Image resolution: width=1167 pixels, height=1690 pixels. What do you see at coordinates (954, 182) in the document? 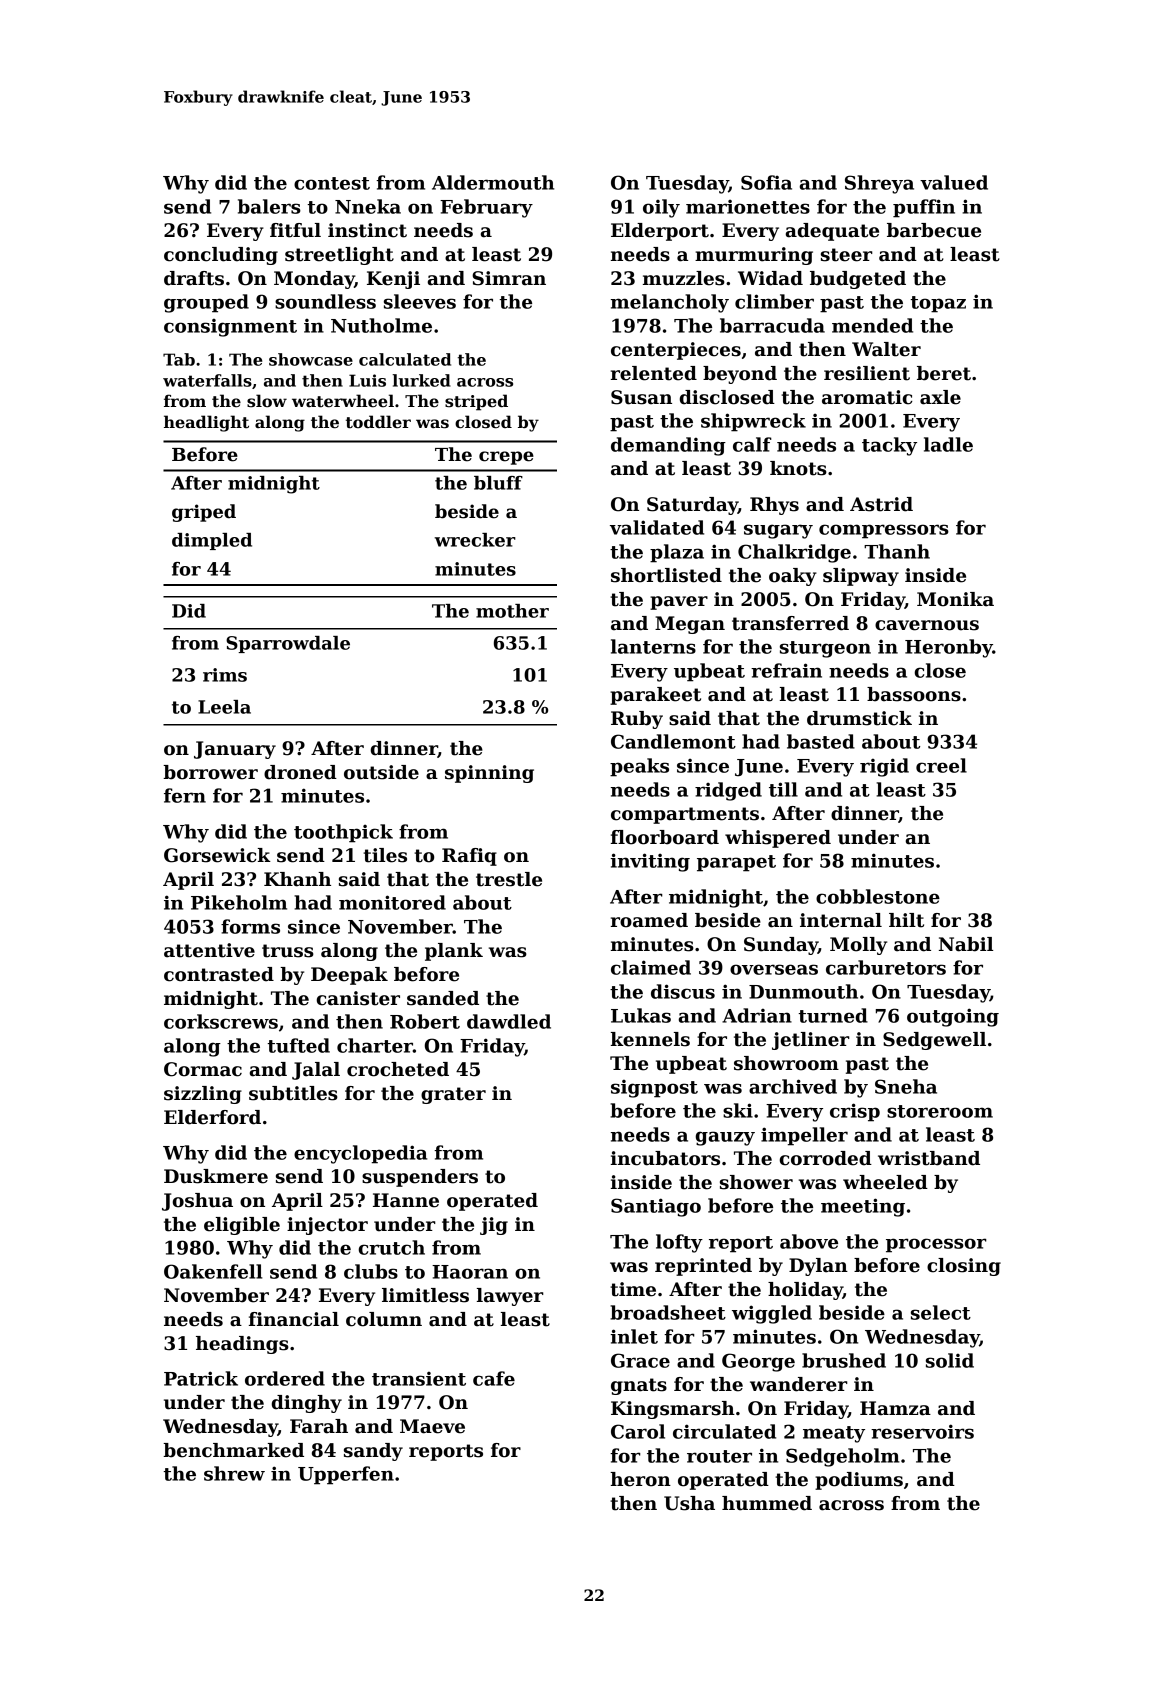
I see `valued` at bounding box center [954, 182].
